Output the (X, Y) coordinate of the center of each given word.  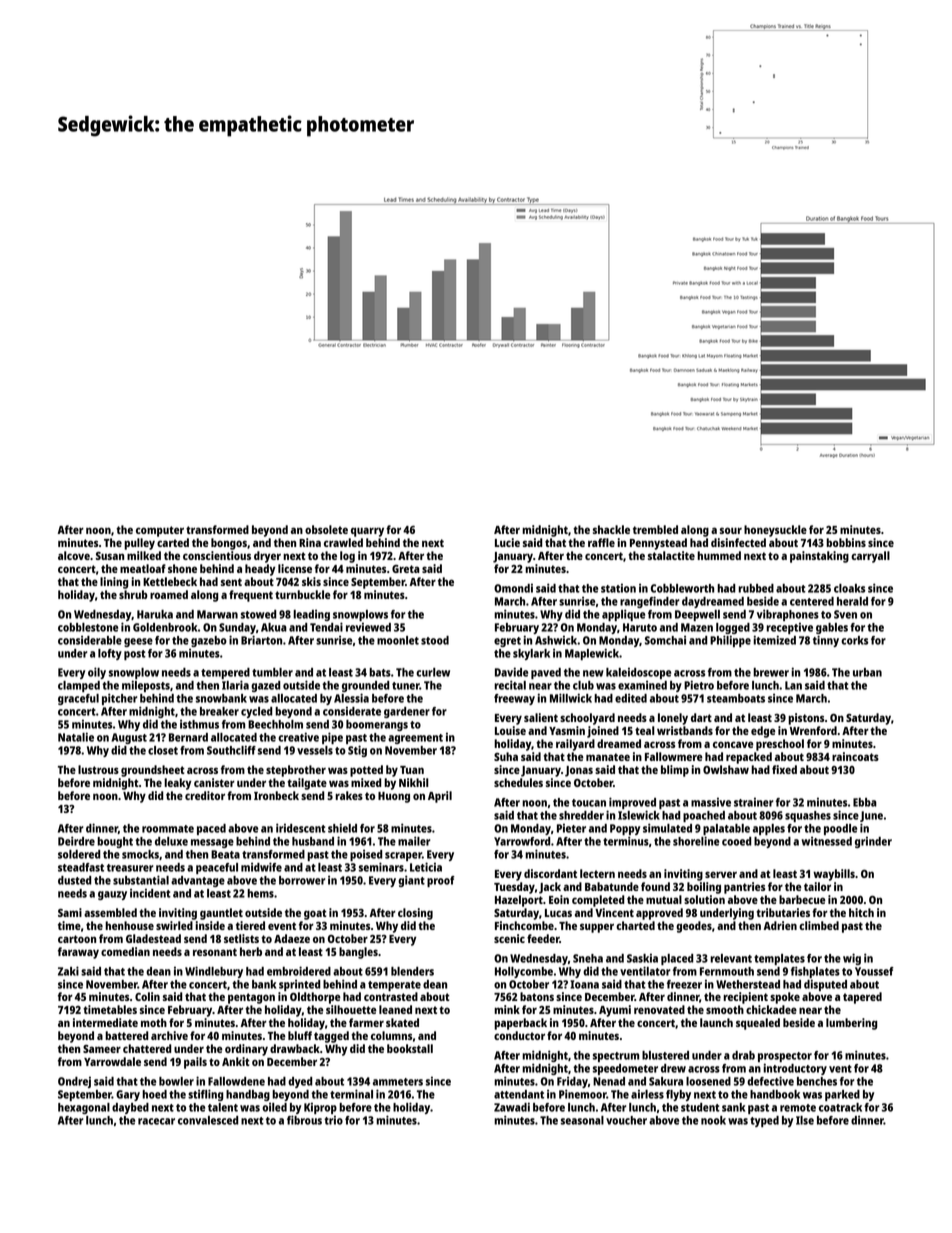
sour (731, 530)
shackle (611, 529)
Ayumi (615, 1011)
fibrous (304, 1120)
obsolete (326, 529)
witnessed (827, 841)
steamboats (736, 698)
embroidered (299, 971)
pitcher (119, 699)
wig (852, 959)
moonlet (398, 640)
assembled (110, 912)
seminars (381, 867)
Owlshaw (726, 769)
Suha (506, 756)
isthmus (199, 724)
